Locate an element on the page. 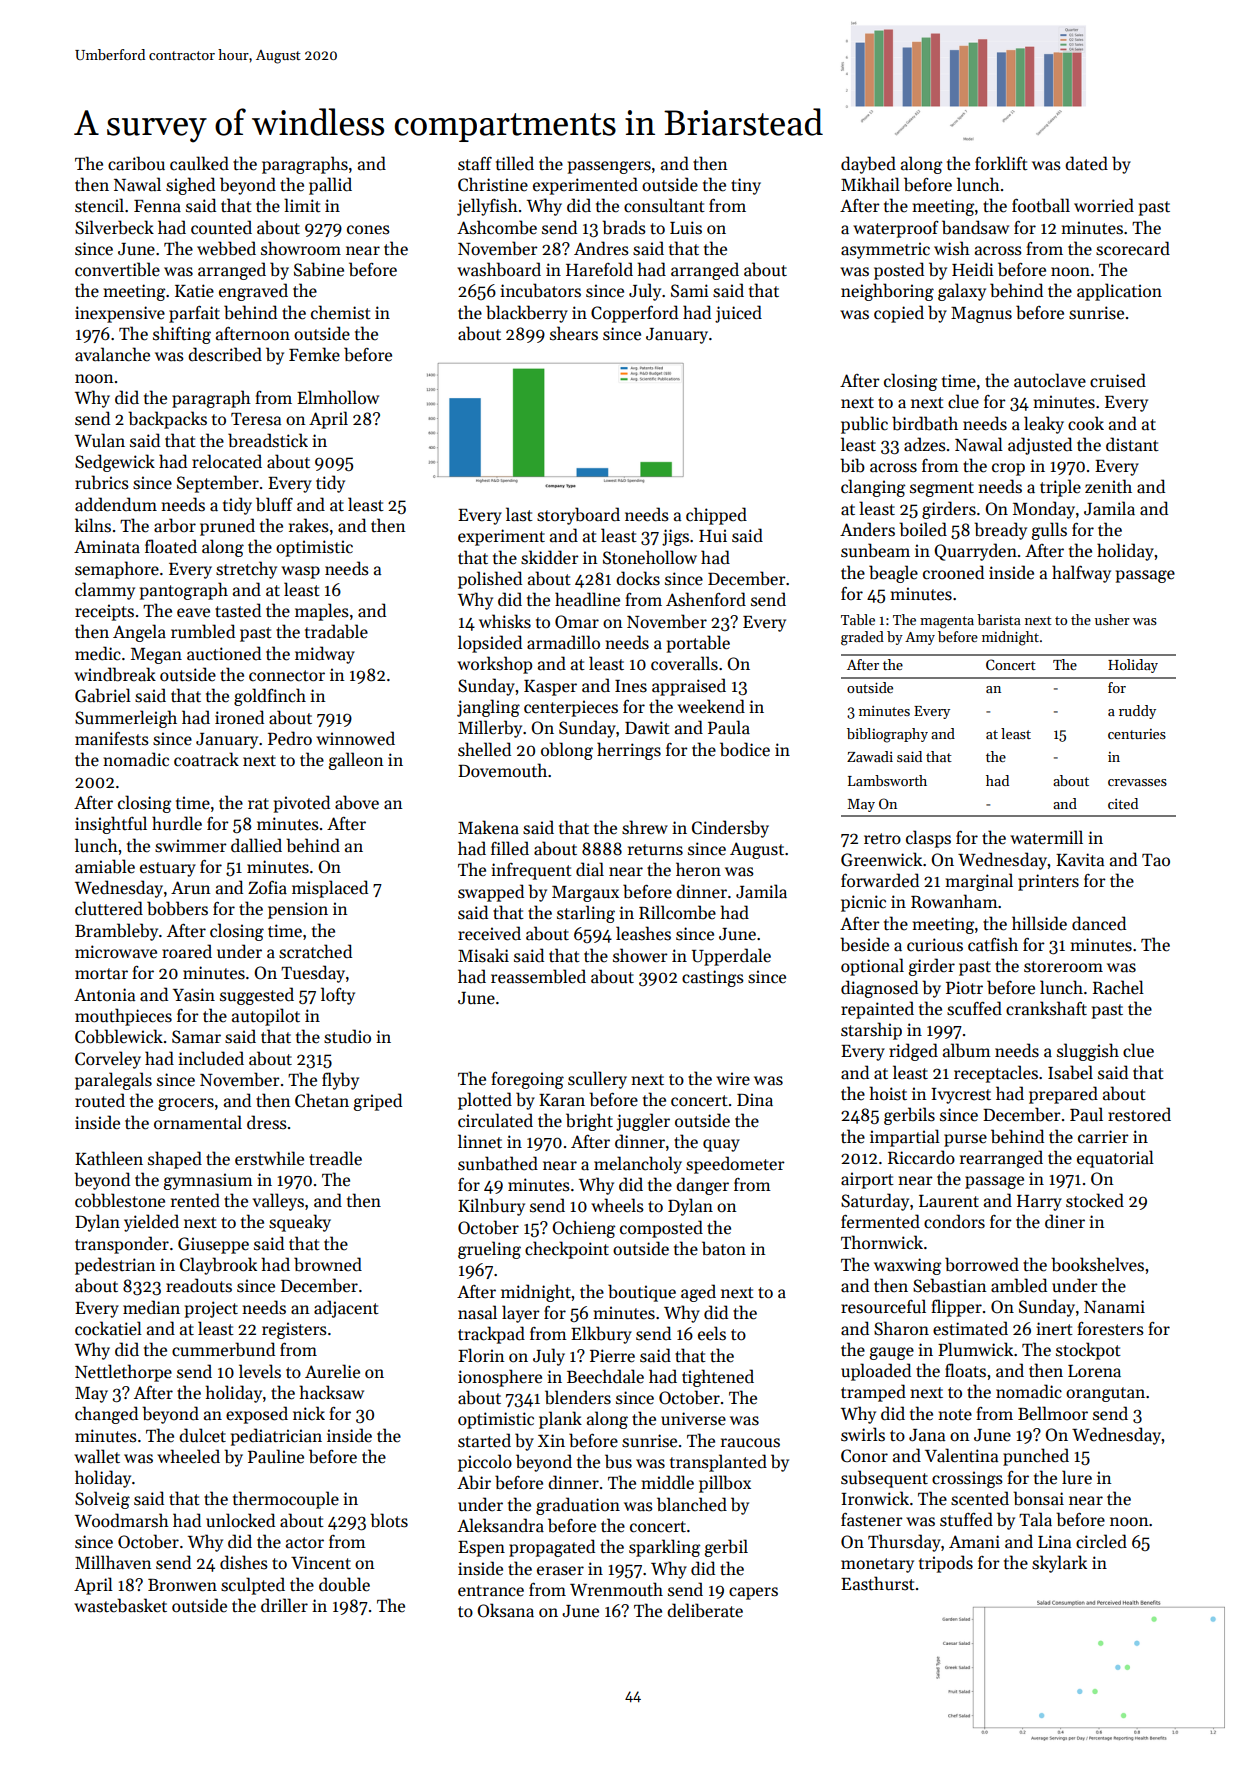  Heidi is located at coordinates (973, 269).
